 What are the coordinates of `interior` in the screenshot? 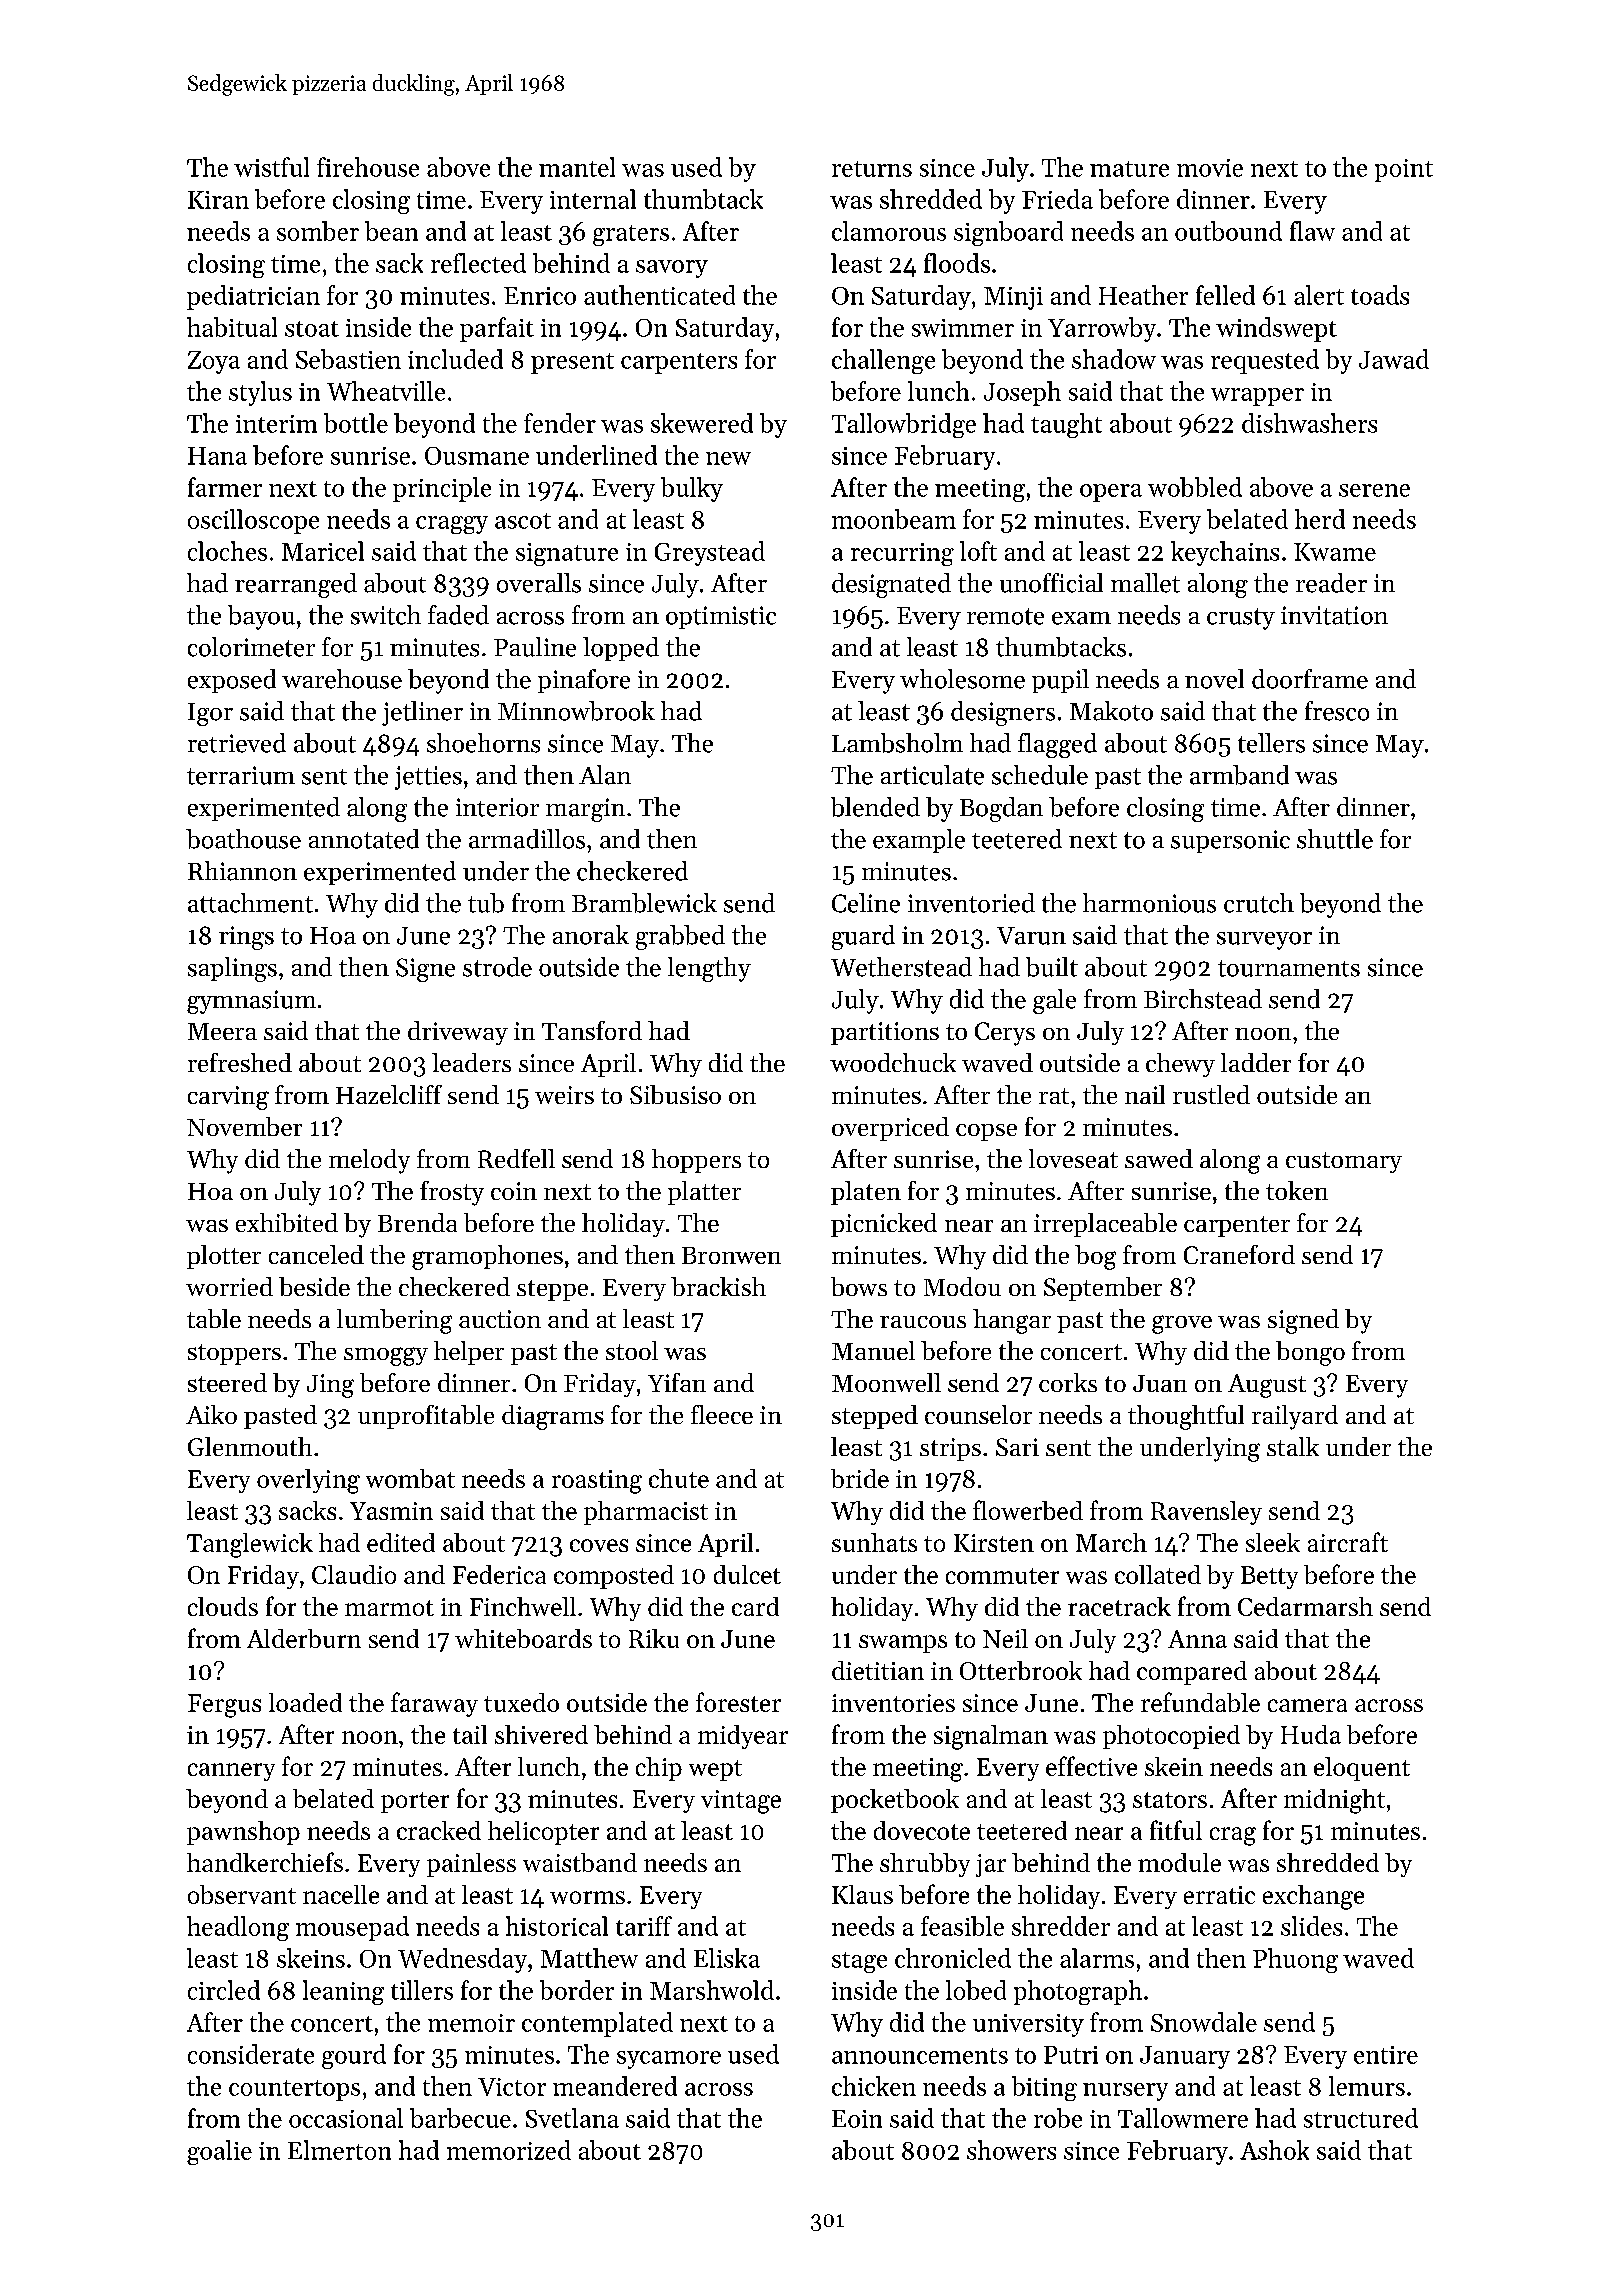 It's located at (497, 807).
